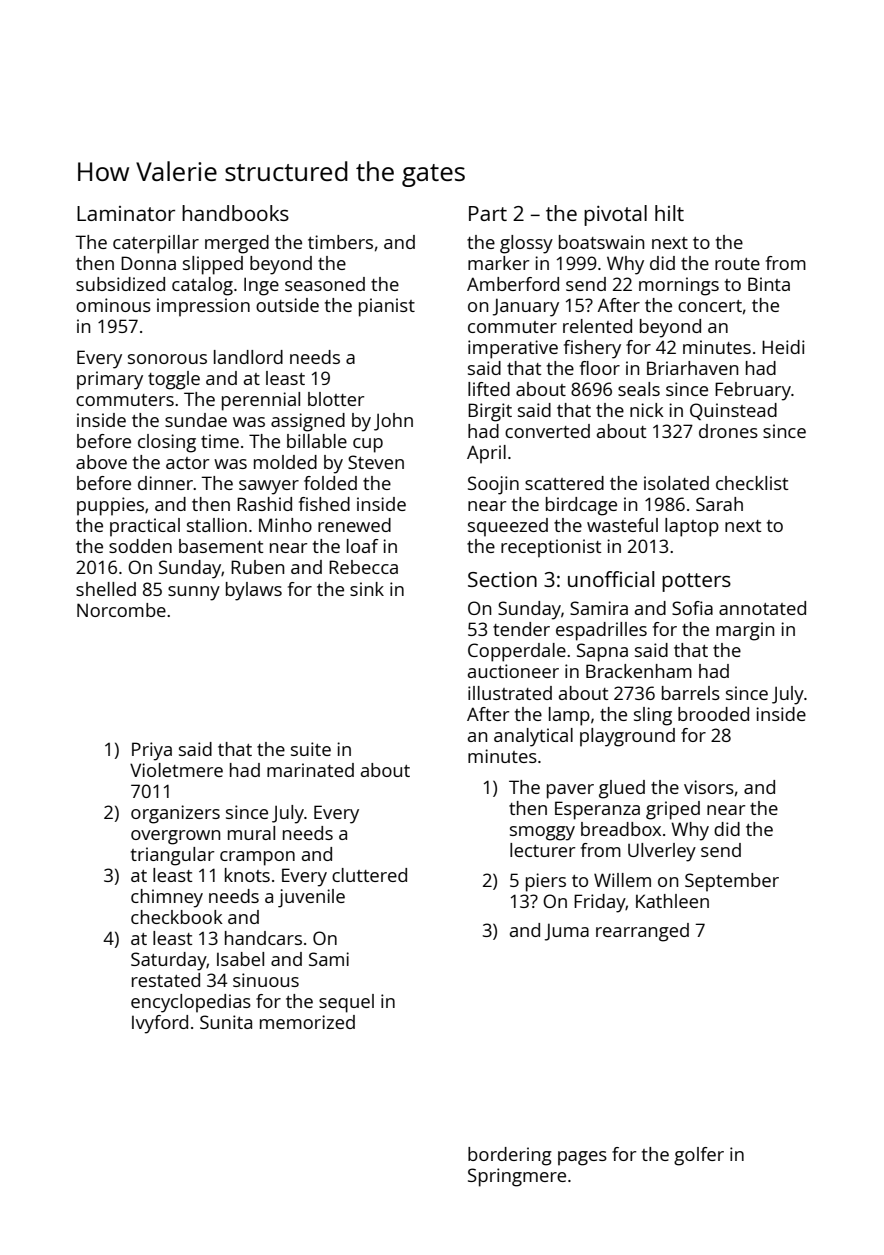 Image resolution: width=884 pixels, height=1255 pixels. I want to click on rearranged, so click(642, 932).
